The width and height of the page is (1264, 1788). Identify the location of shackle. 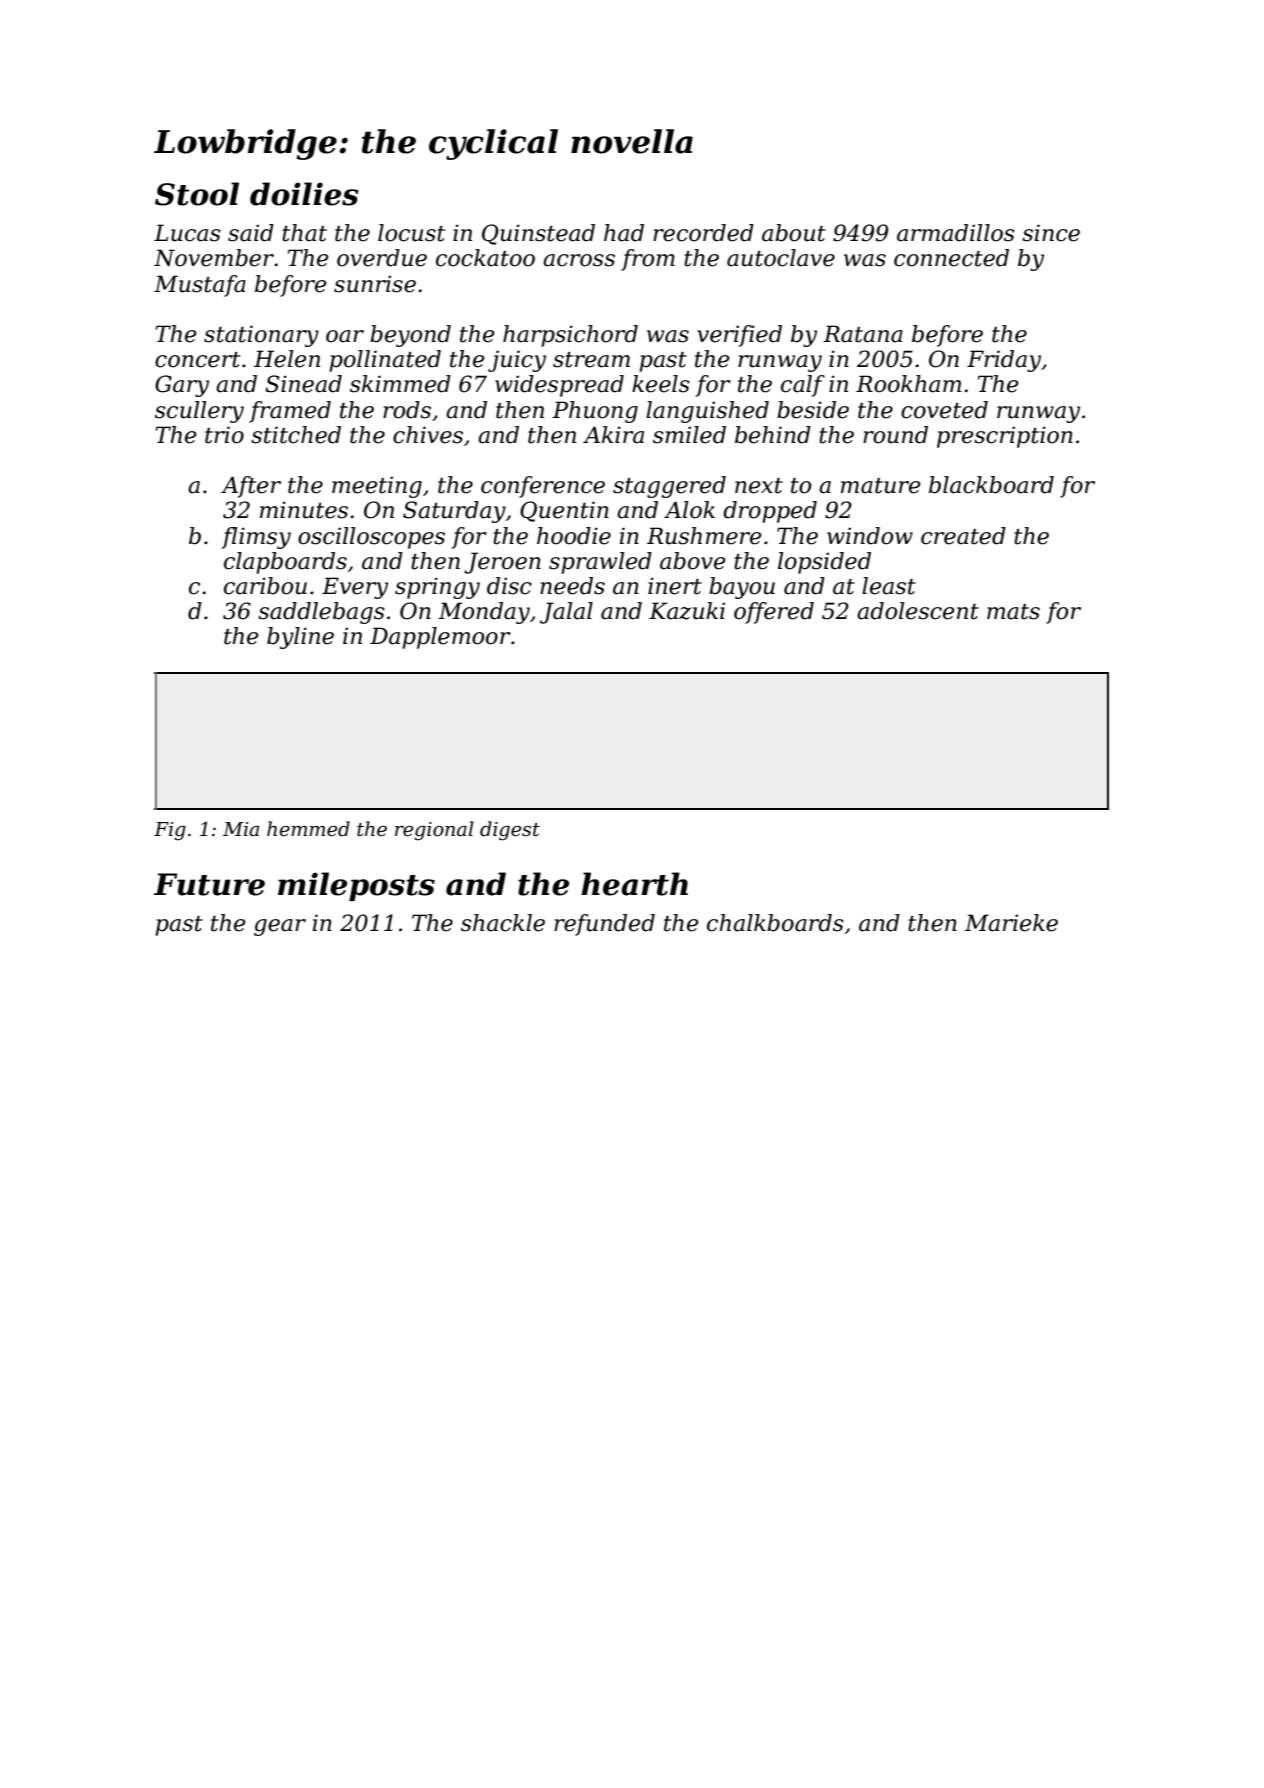
(503, 923).
